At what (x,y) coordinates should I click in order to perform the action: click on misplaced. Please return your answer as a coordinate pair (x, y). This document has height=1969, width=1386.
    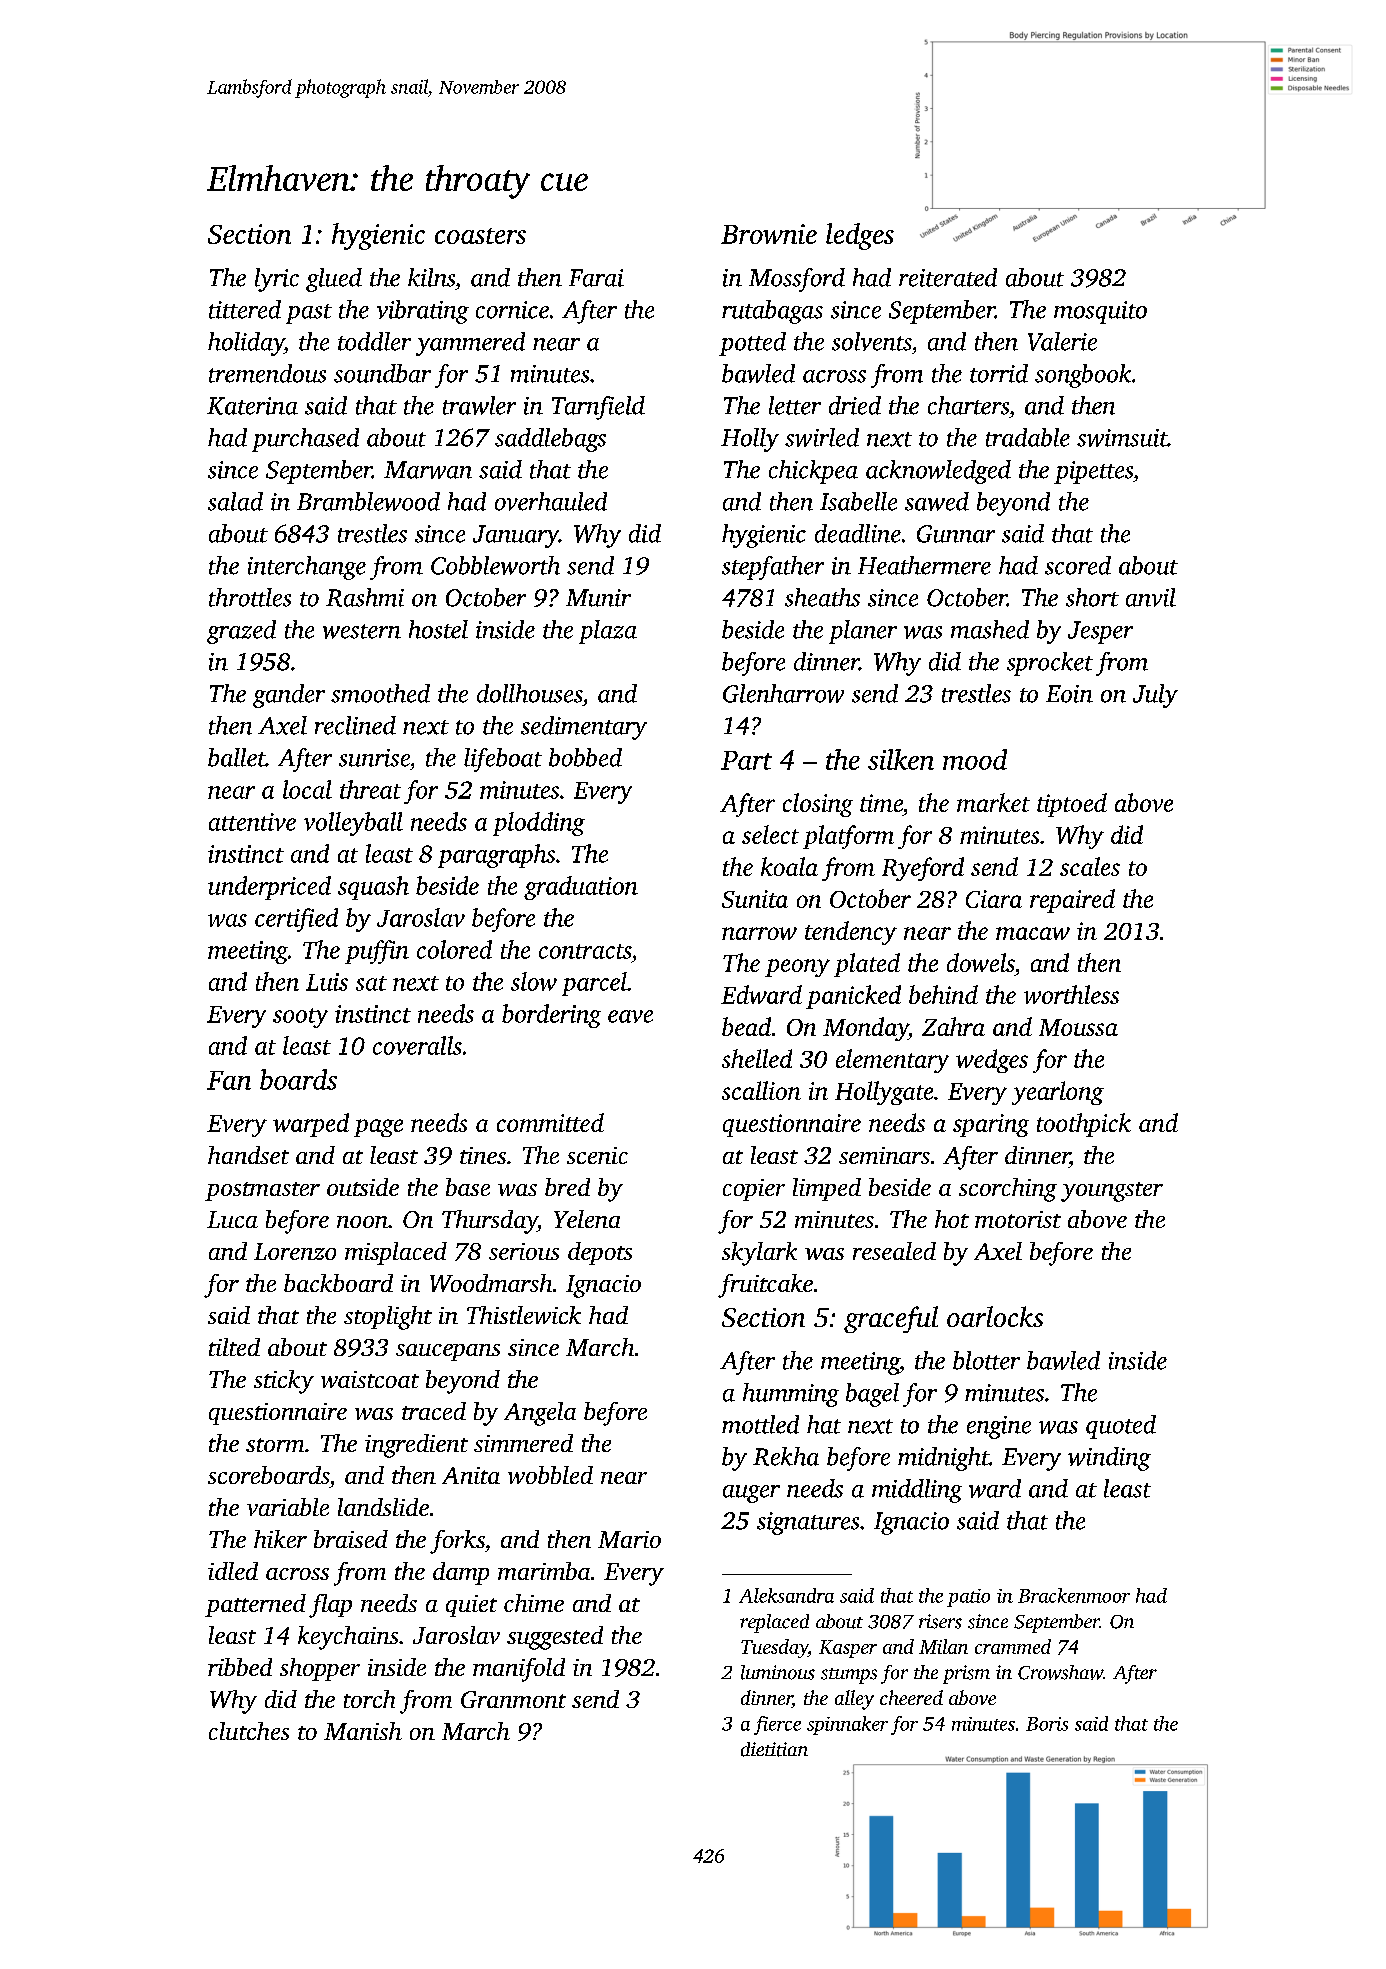
    Looking at the image, I should click on (396, 1253).
